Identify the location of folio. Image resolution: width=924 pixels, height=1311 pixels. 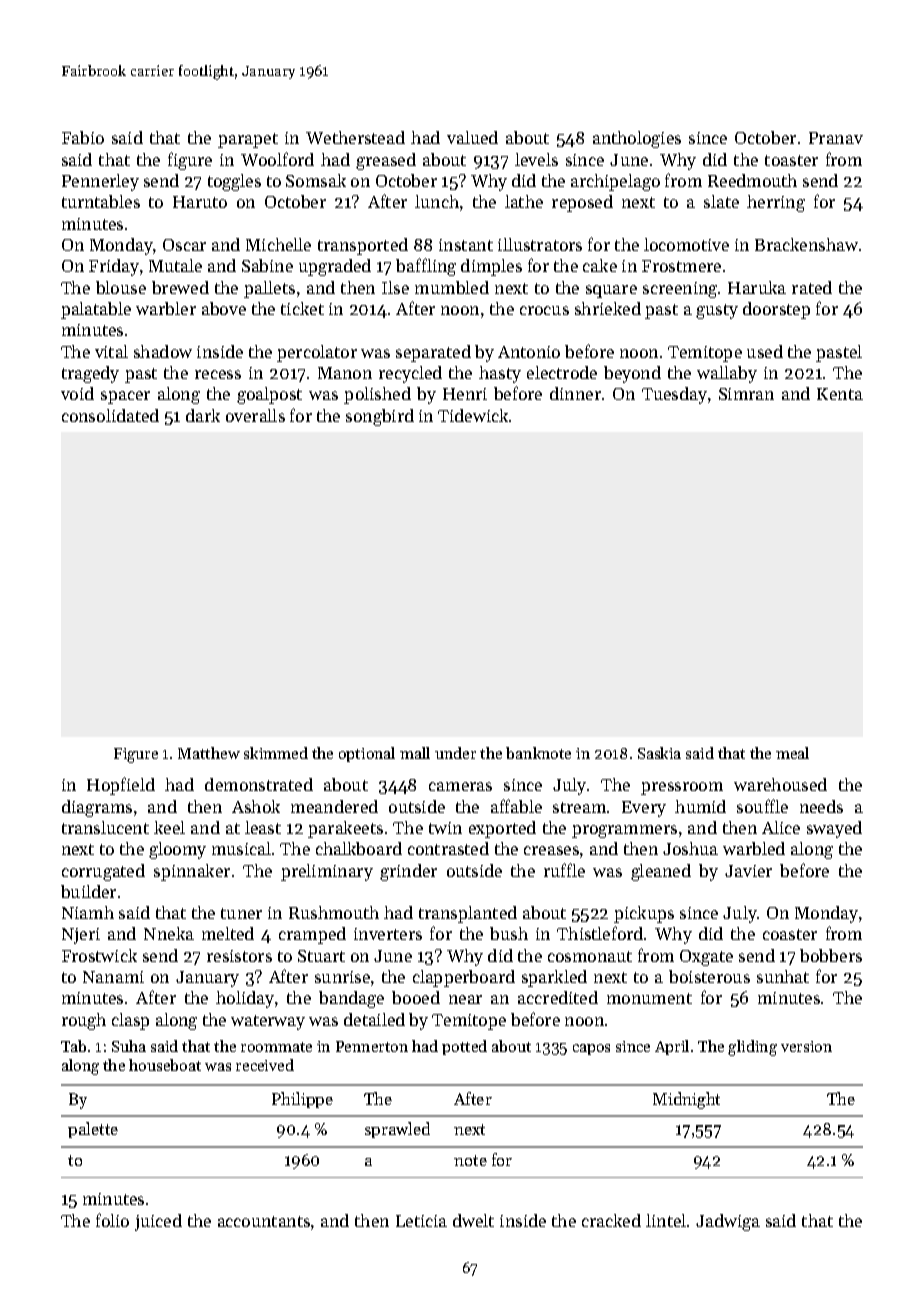
(112, 1220).
